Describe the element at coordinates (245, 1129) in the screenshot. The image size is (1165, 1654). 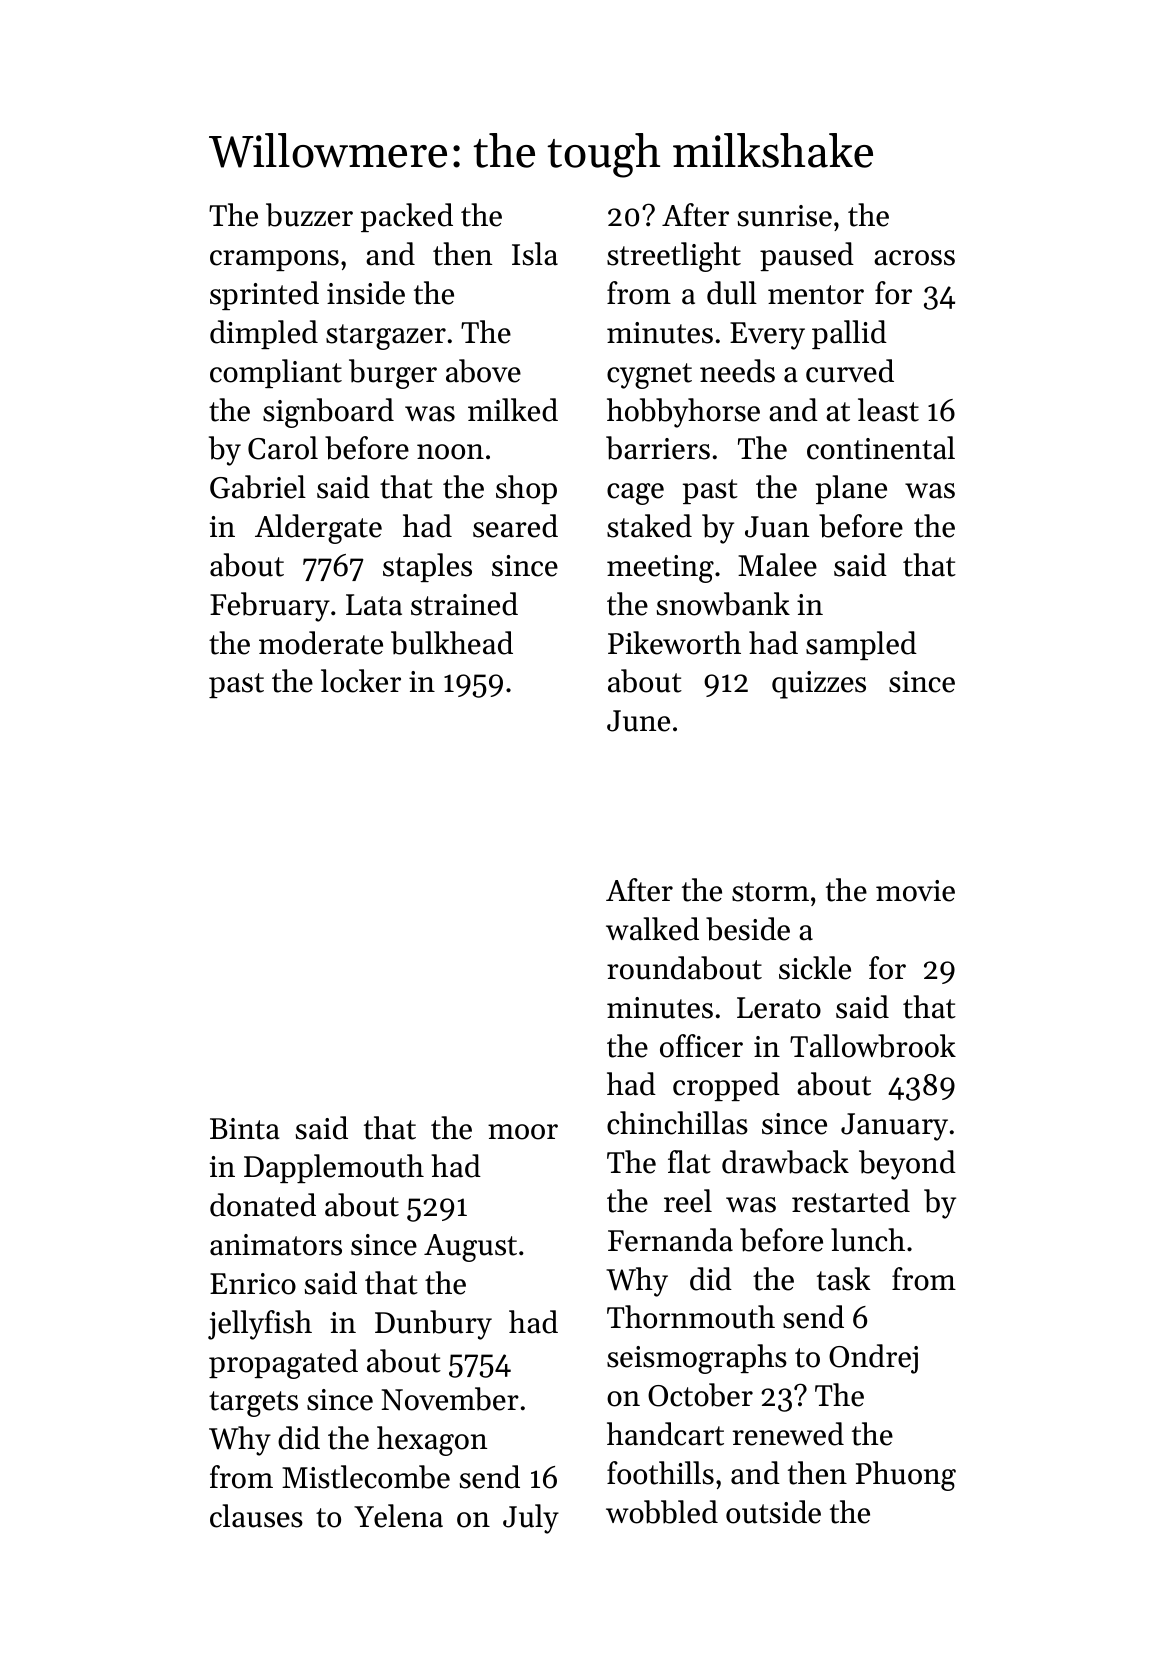
I see `Binta` at that location.
